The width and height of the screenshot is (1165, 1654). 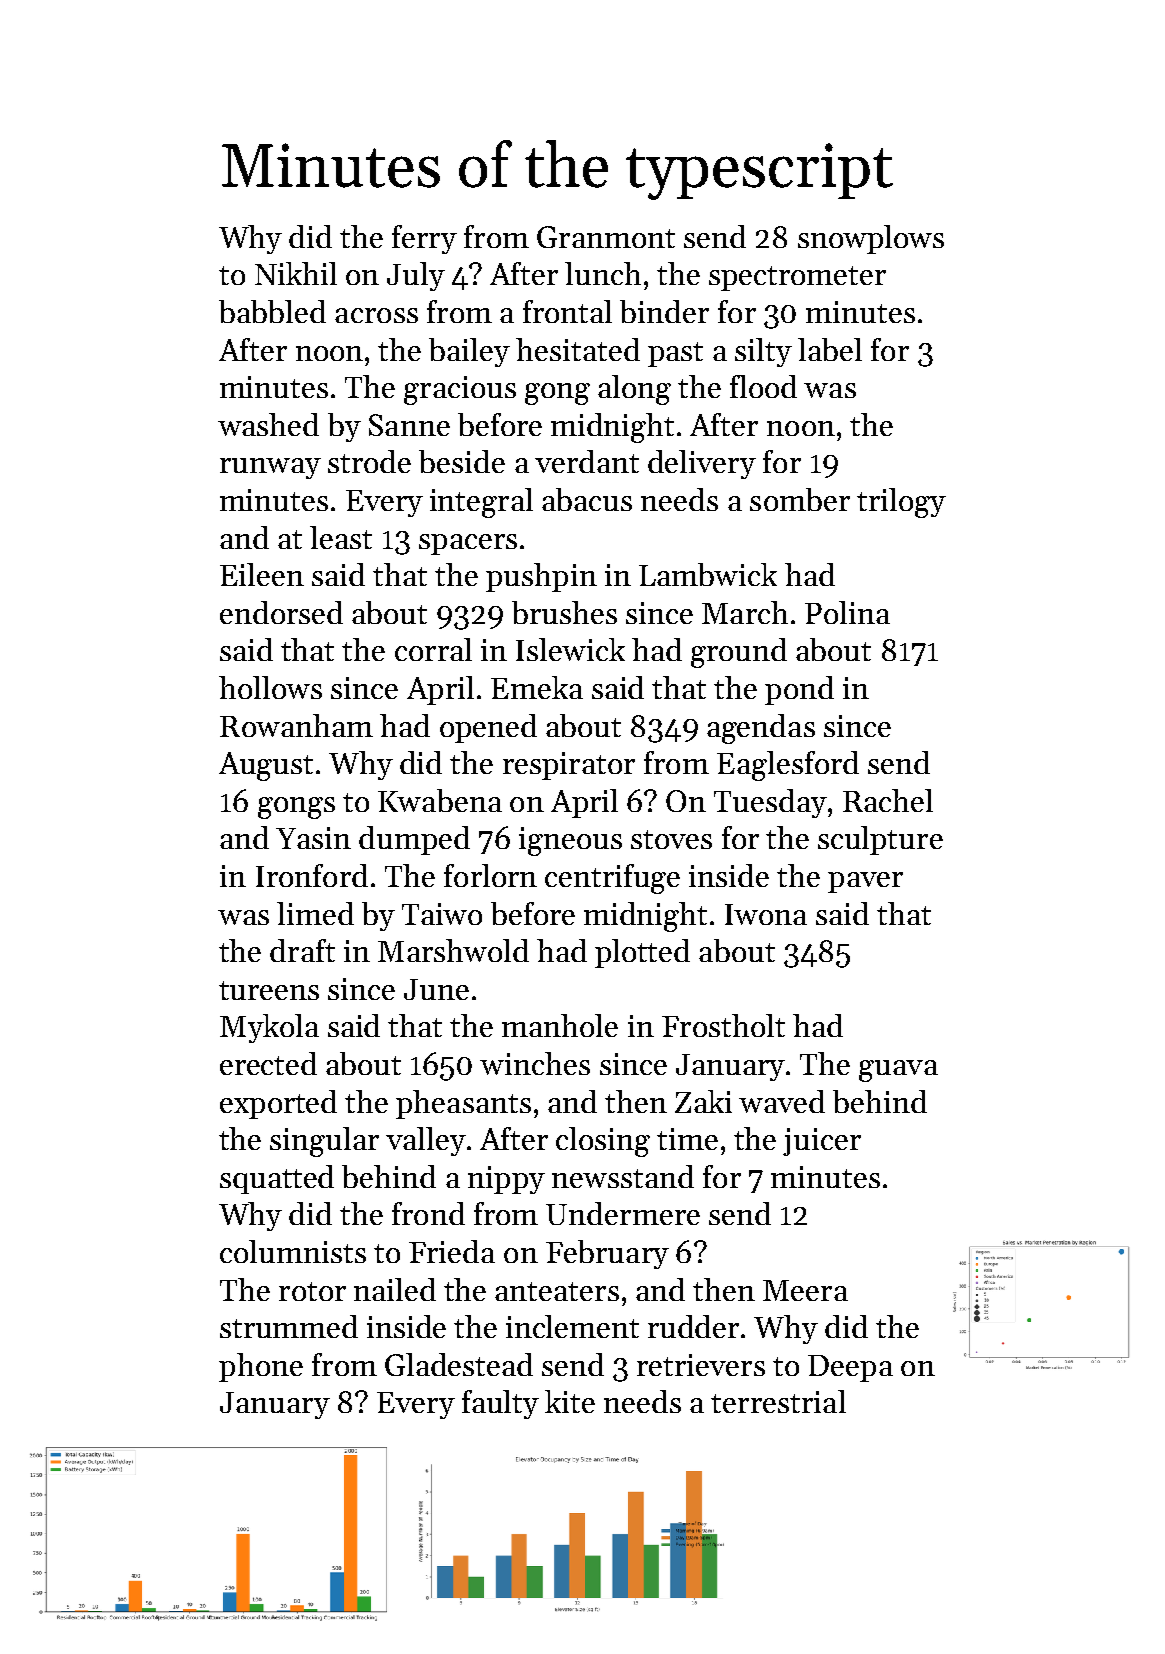 I want to click on Frostholt, so click(x=723, y=1025).
